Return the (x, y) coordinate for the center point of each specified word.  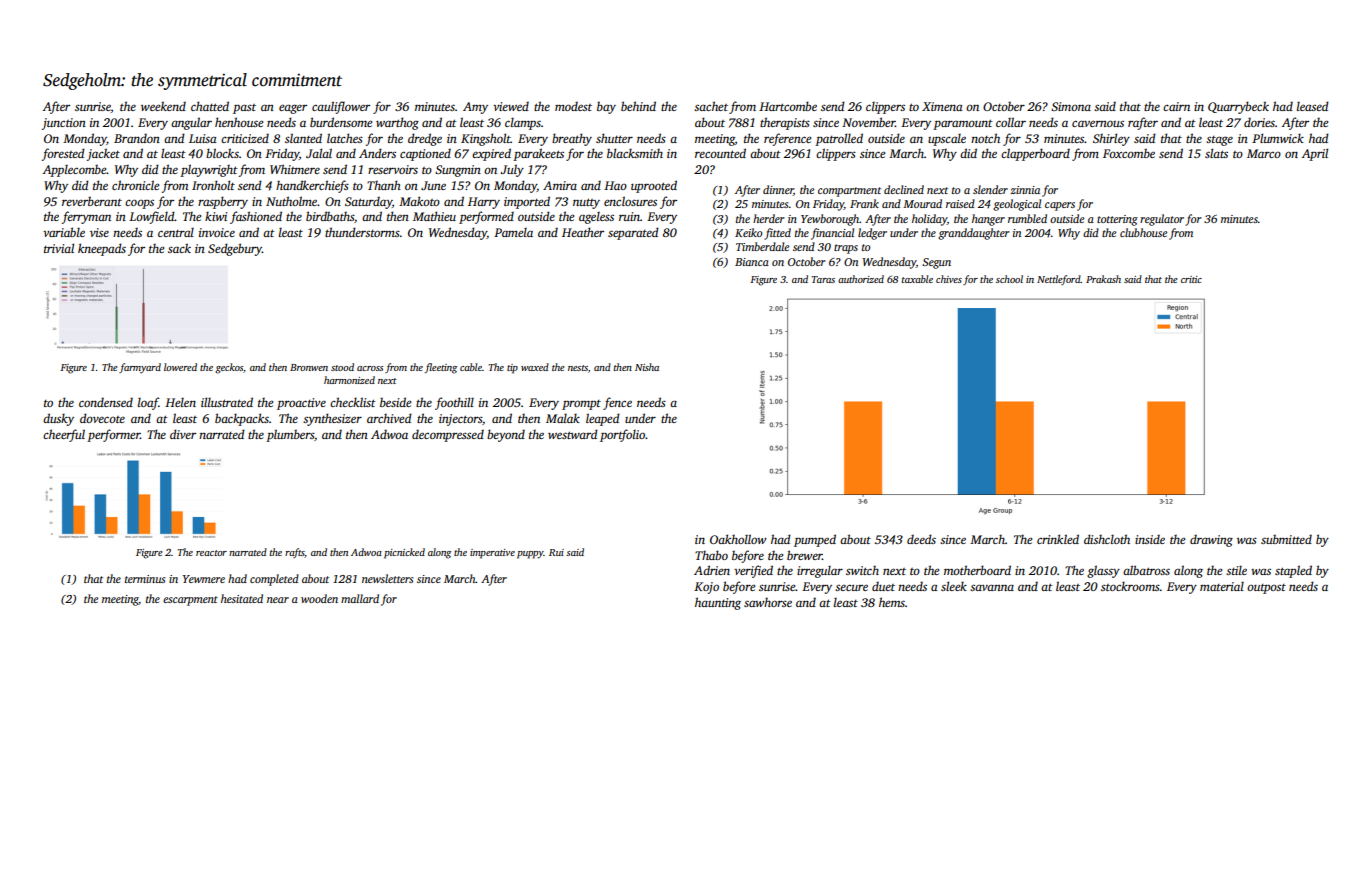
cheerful (64, 435)
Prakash (1103, 279)
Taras (823, 279)
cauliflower (341, 107)
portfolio (623, 435)
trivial (59, 248)
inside (1150, 539)
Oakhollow (738, 539)
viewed (511, 106)
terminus (145, 579)
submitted (1286, 539)
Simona (1071, 106)
